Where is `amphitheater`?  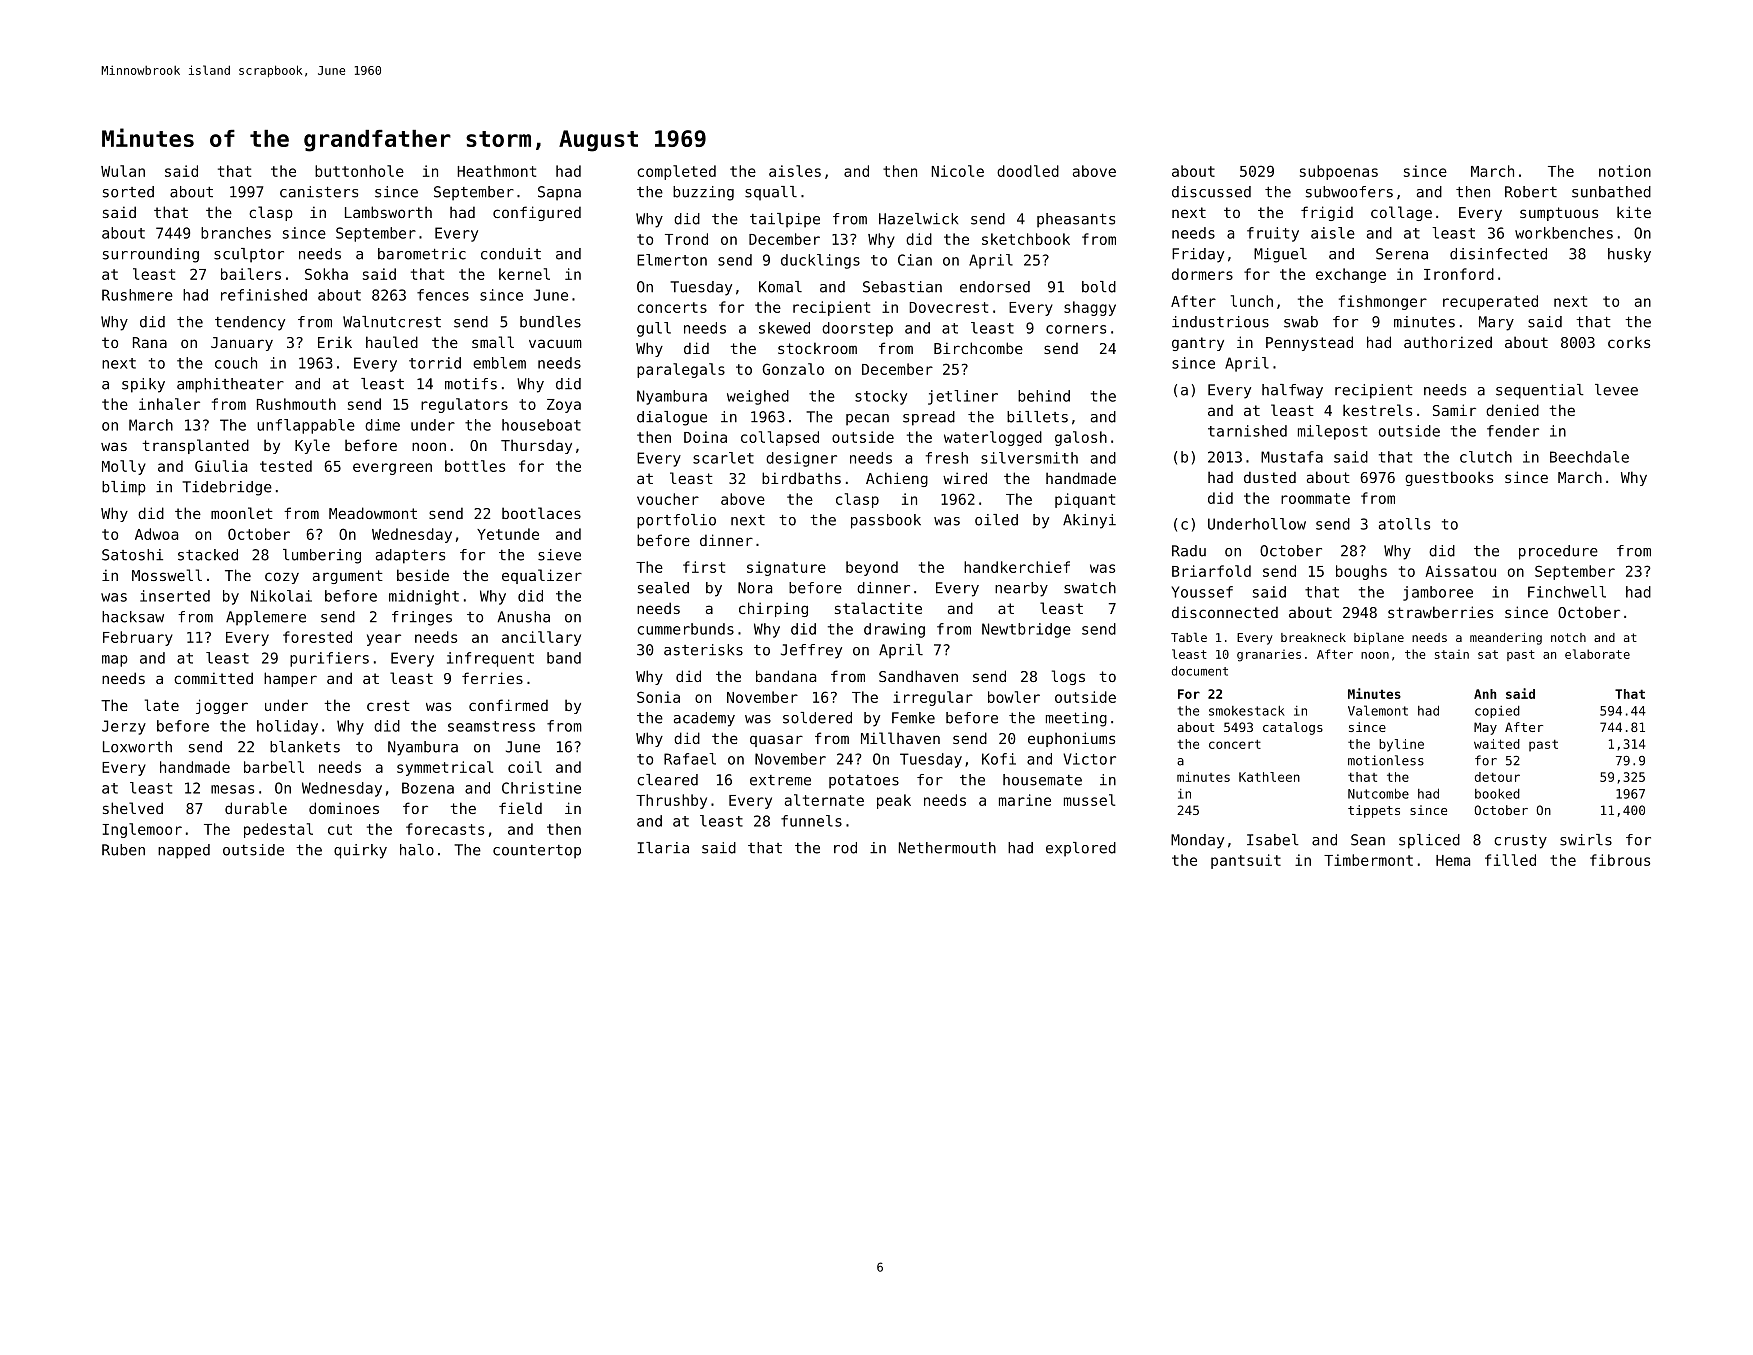
amphitheater is located at coordinates (230, 385).
